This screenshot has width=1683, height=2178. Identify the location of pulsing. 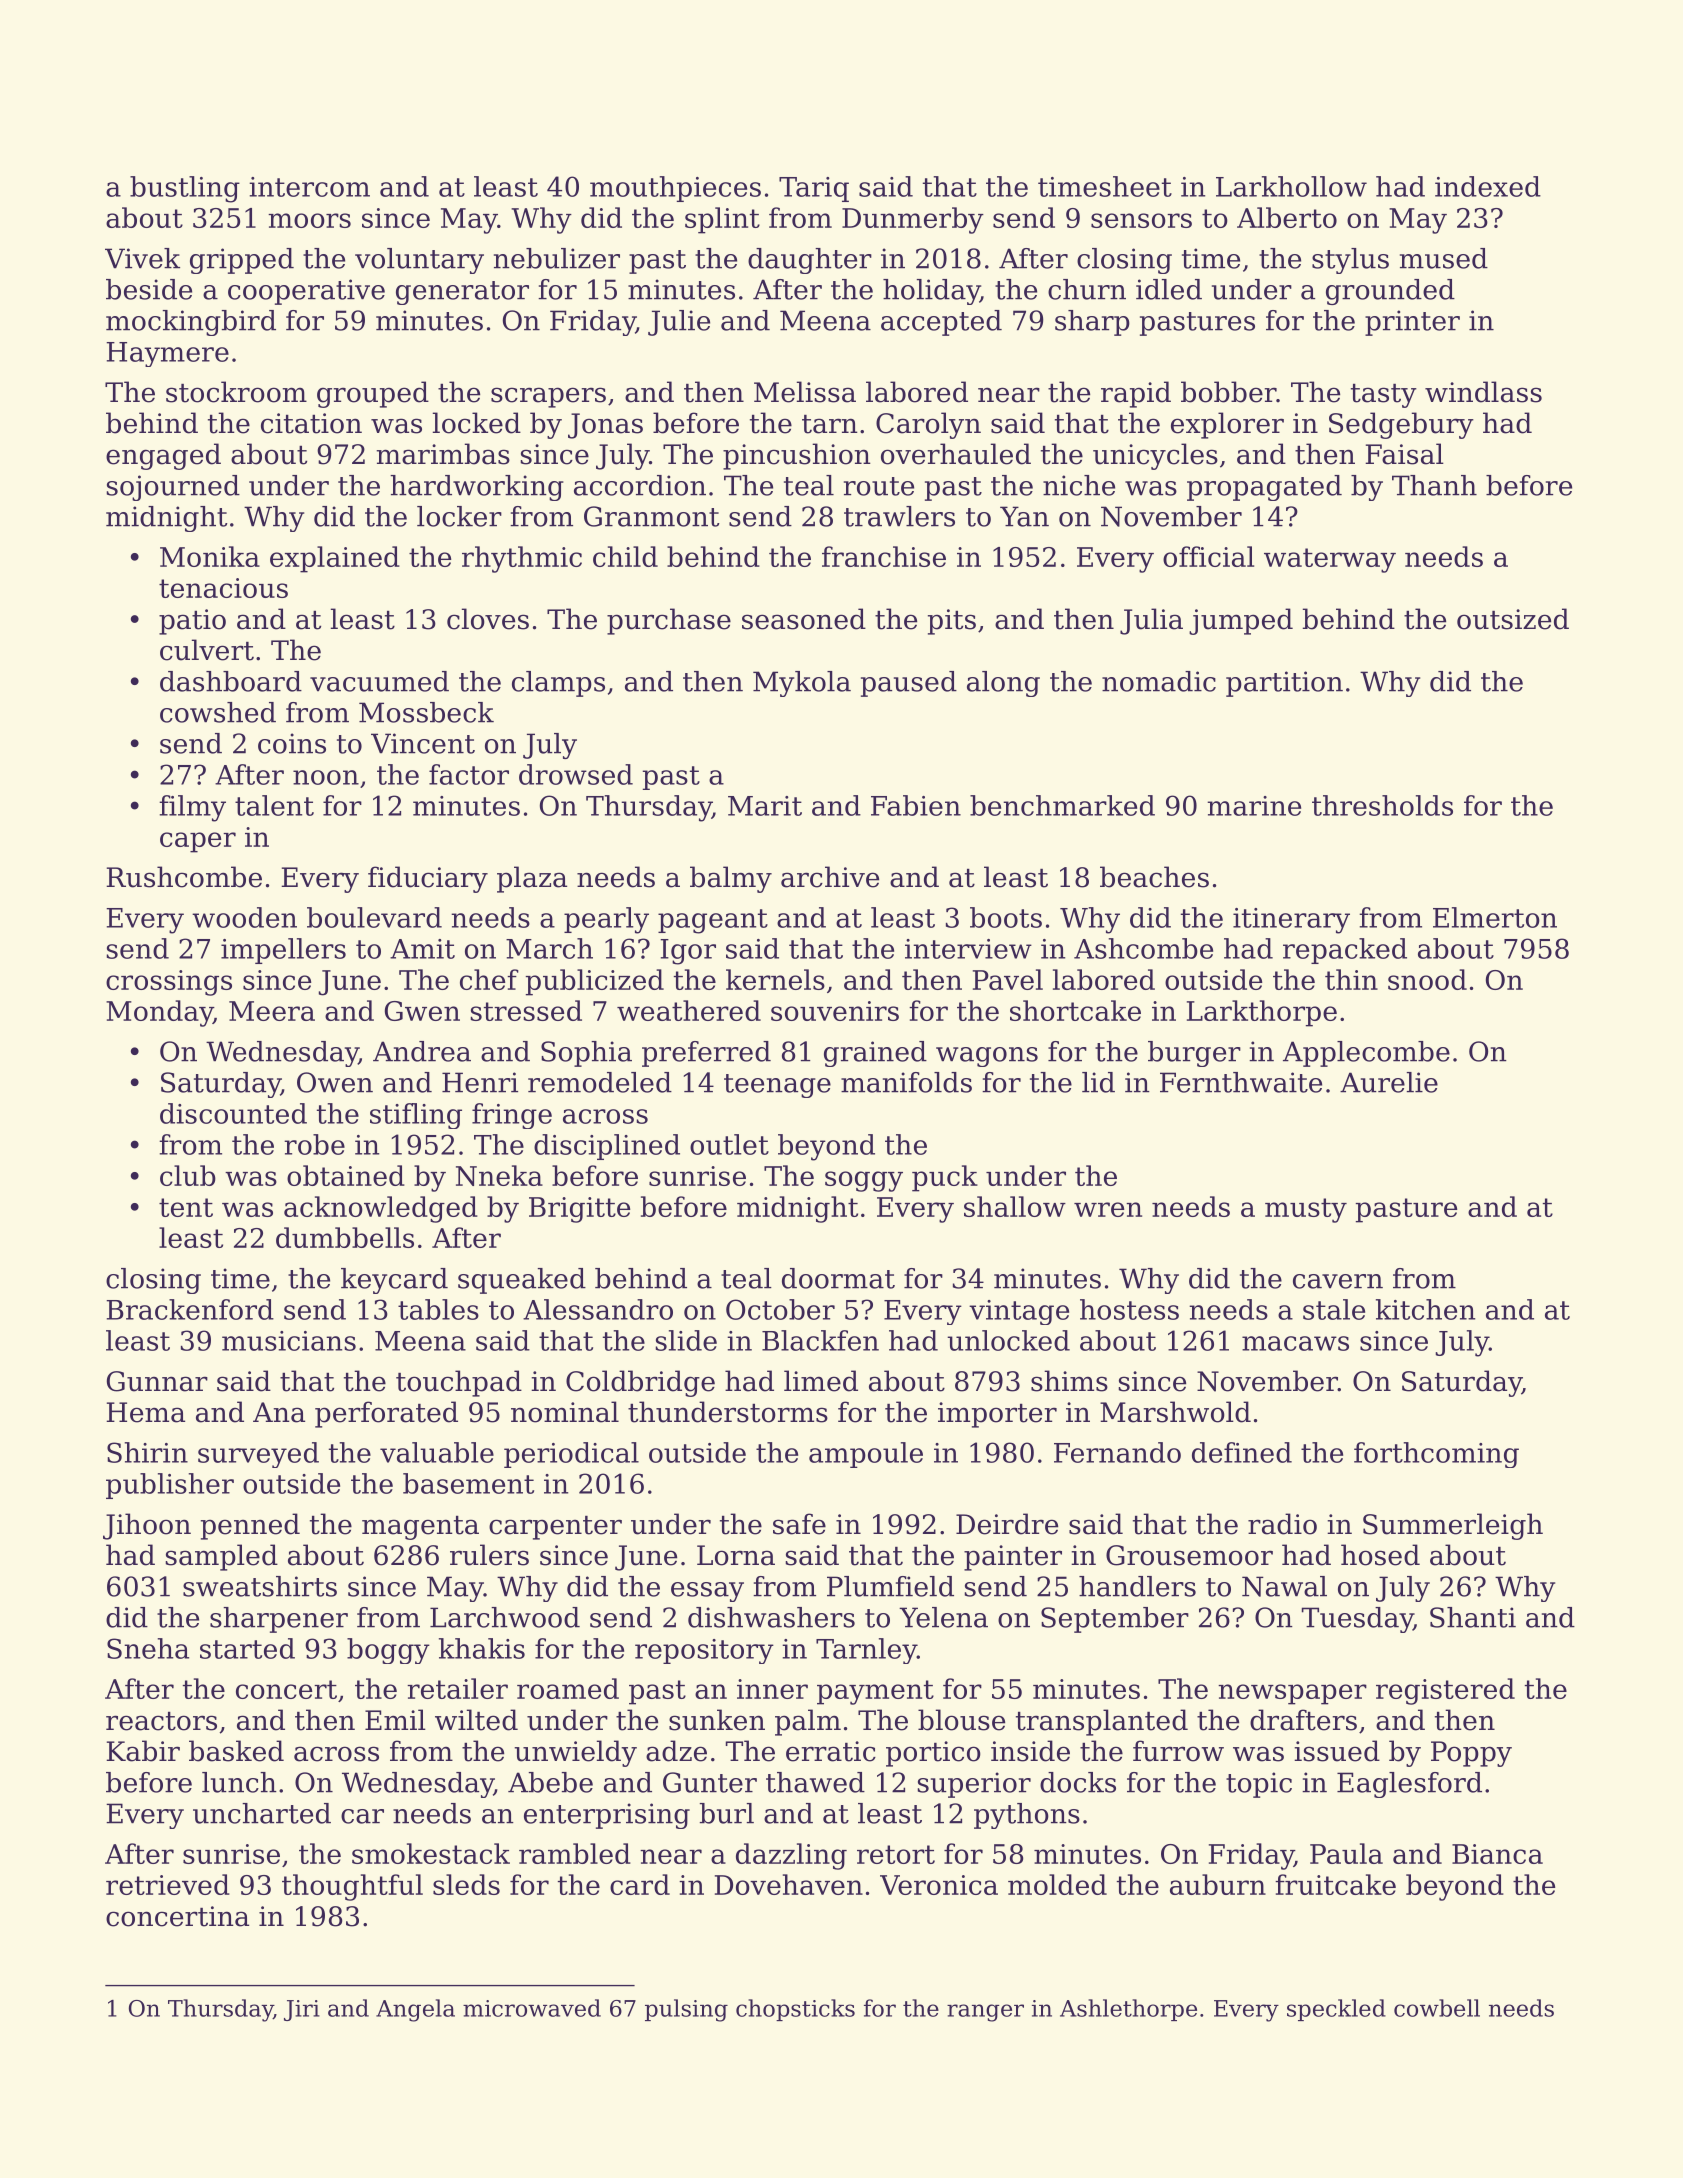
(686, 2010).
